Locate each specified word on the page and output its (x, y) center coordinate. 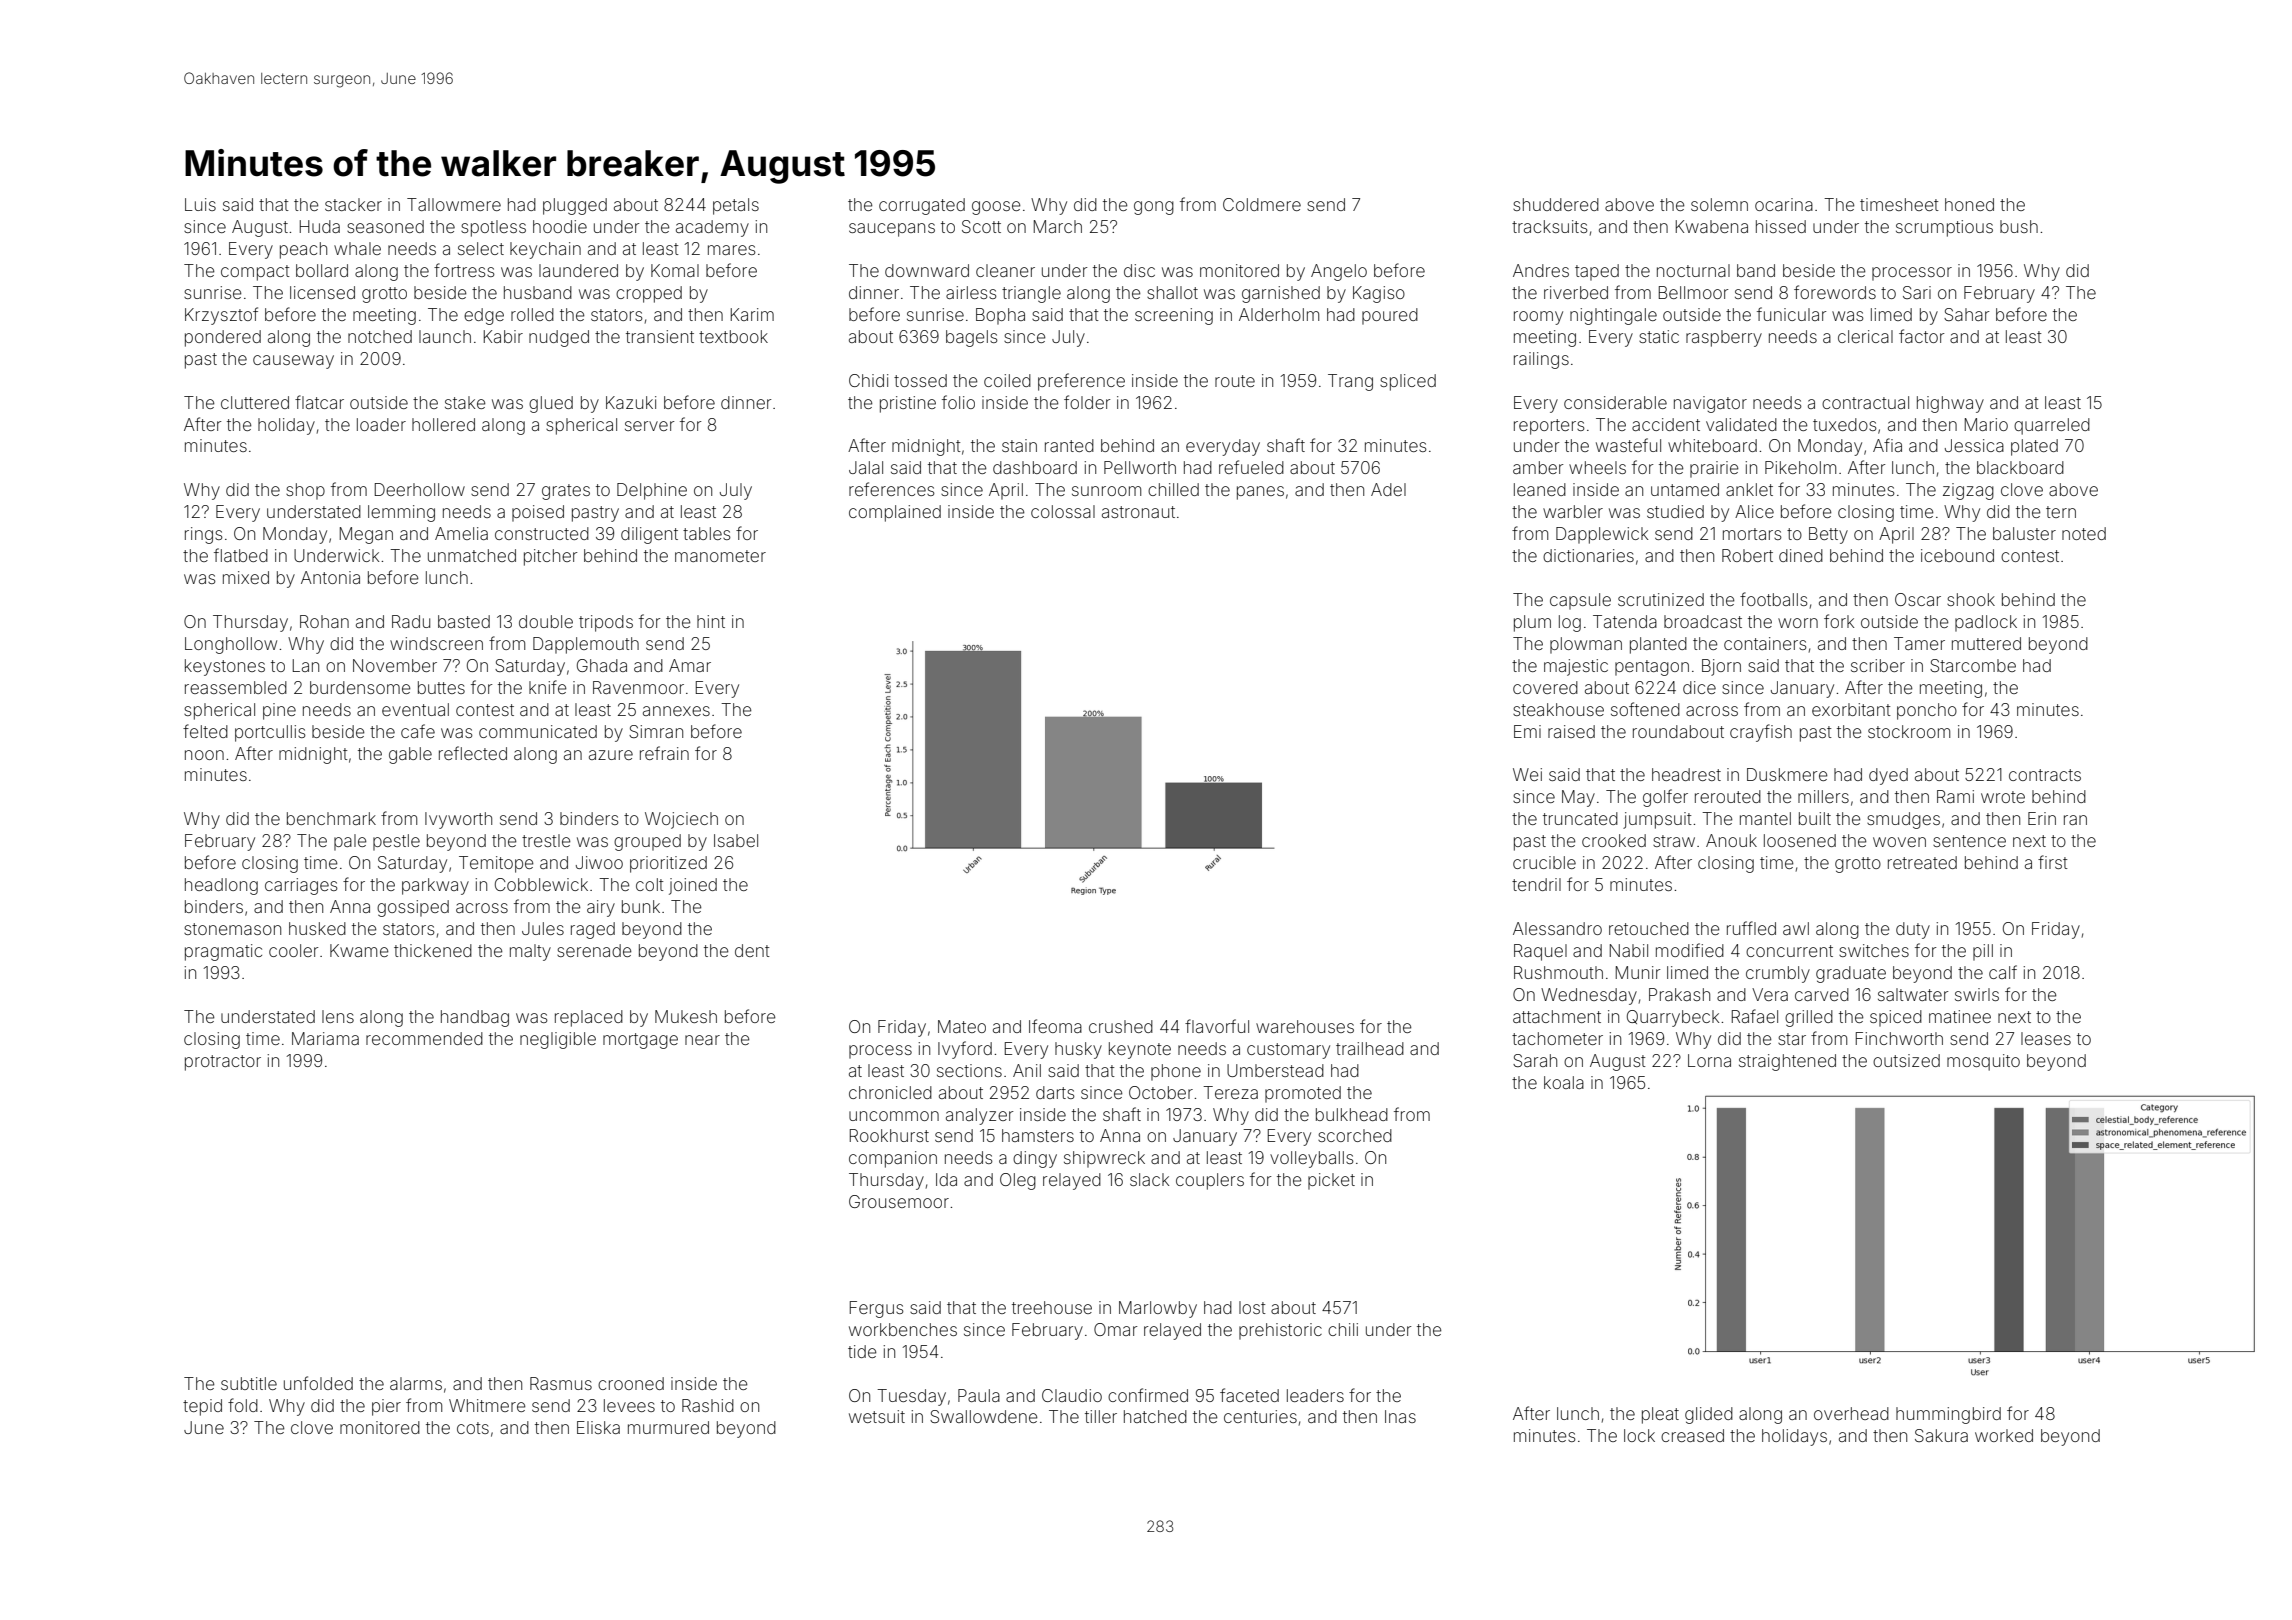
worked (2004, 1435)
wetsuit (877, 1416)
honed (1969, 204)
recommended (424, 1038)
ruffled (1751, 928)
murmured (668, 1427)
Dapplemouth (586, 645)
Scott (981, 226)
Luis (200, 204)
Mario (1986, 424)
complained (895, 513)
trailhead (1370, 1048)
